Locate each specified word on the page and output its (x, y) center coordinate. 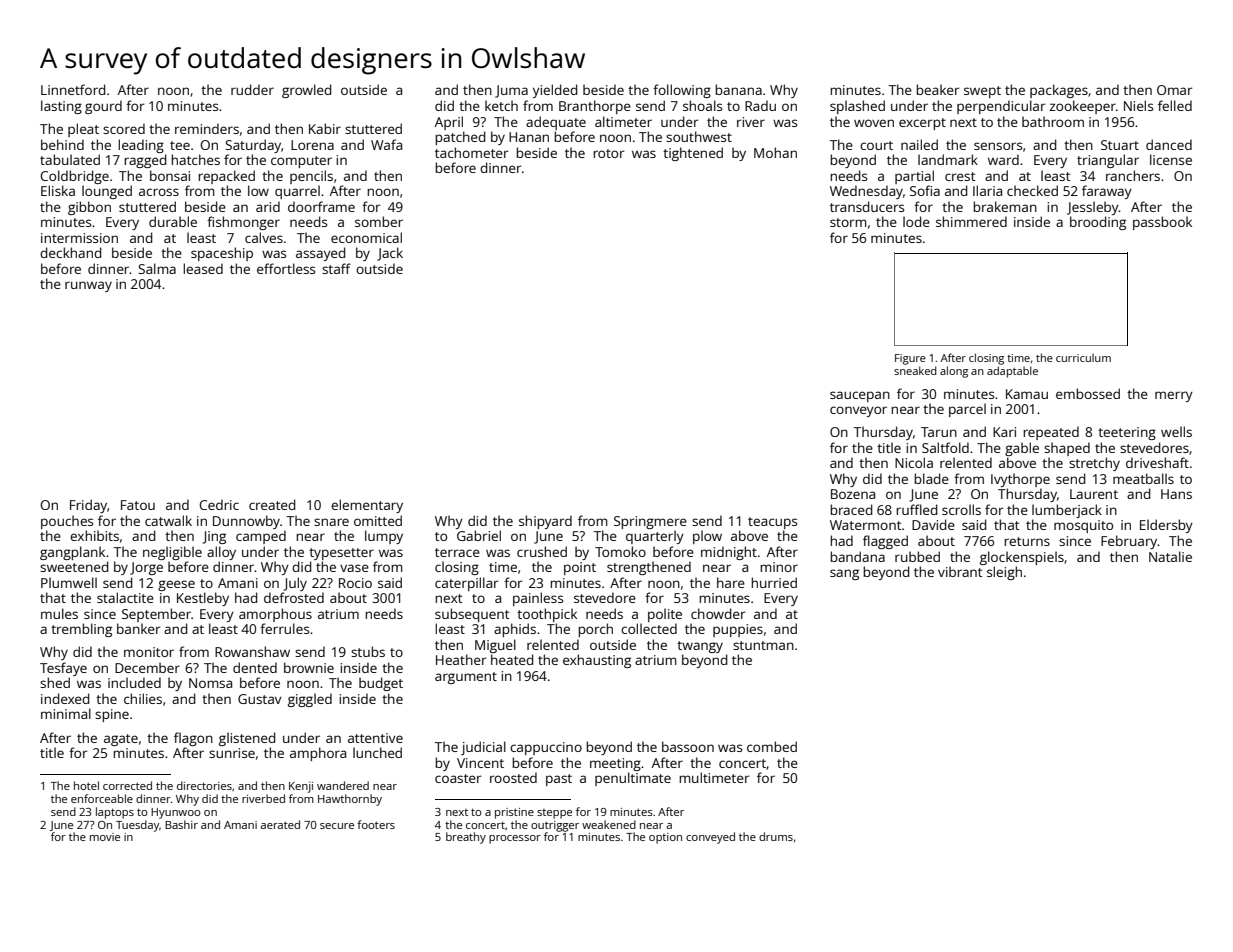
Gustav (260, 699)
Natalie (1170, 556)
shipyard (545, 522)
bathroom (1053, 121)
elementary (367, 506)
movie (105, 837)
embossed (1088, 393)
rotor (608, 153)
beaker (937, 89)
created (272, 504)
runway (88, 286)
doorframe (321, 206)
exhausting (597, 661)
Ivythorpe (1020, 480)
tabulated (70, 159)
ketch (501, 105)
